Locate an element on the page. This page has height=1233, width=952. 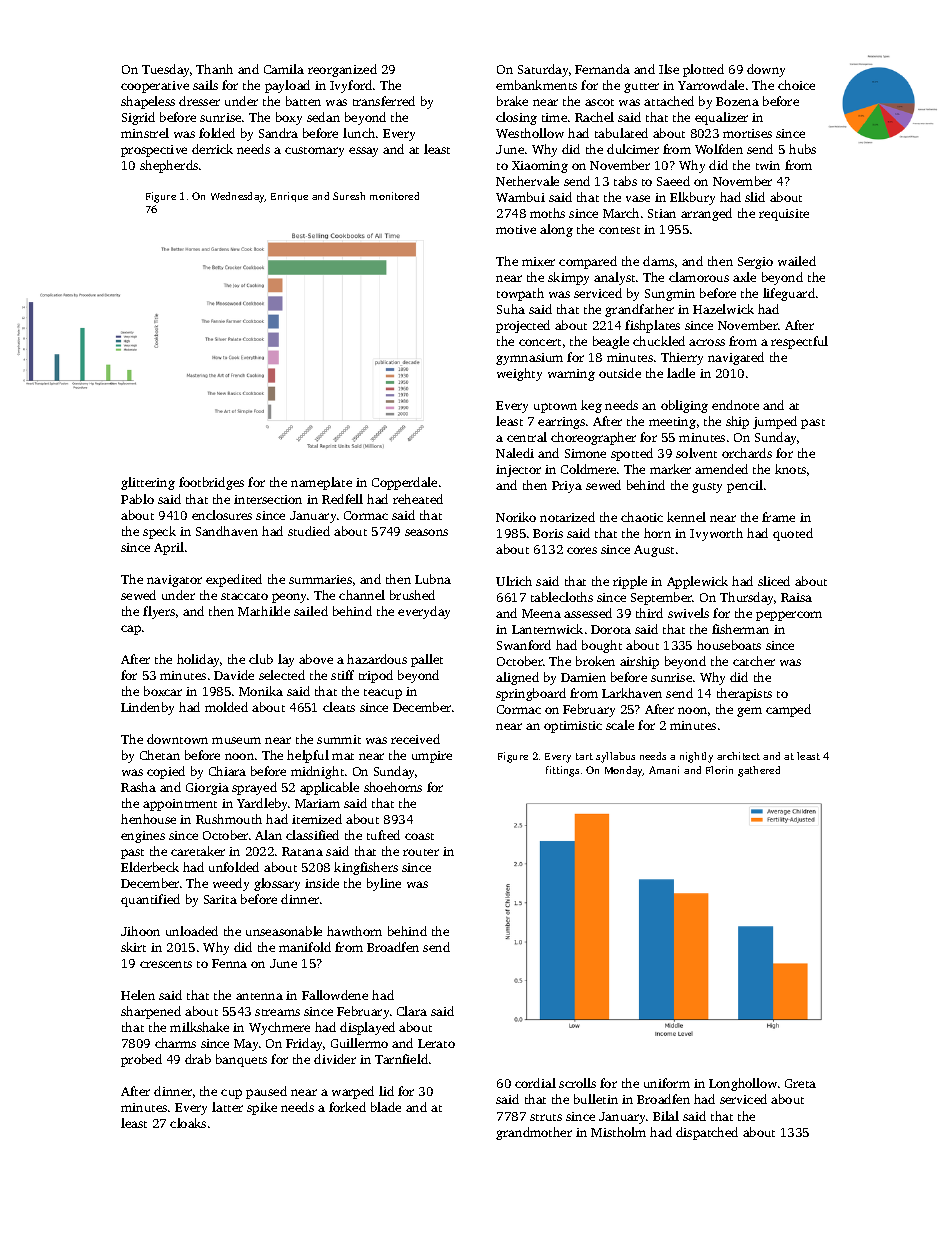
springboard is located at coordinates (531, 694).
